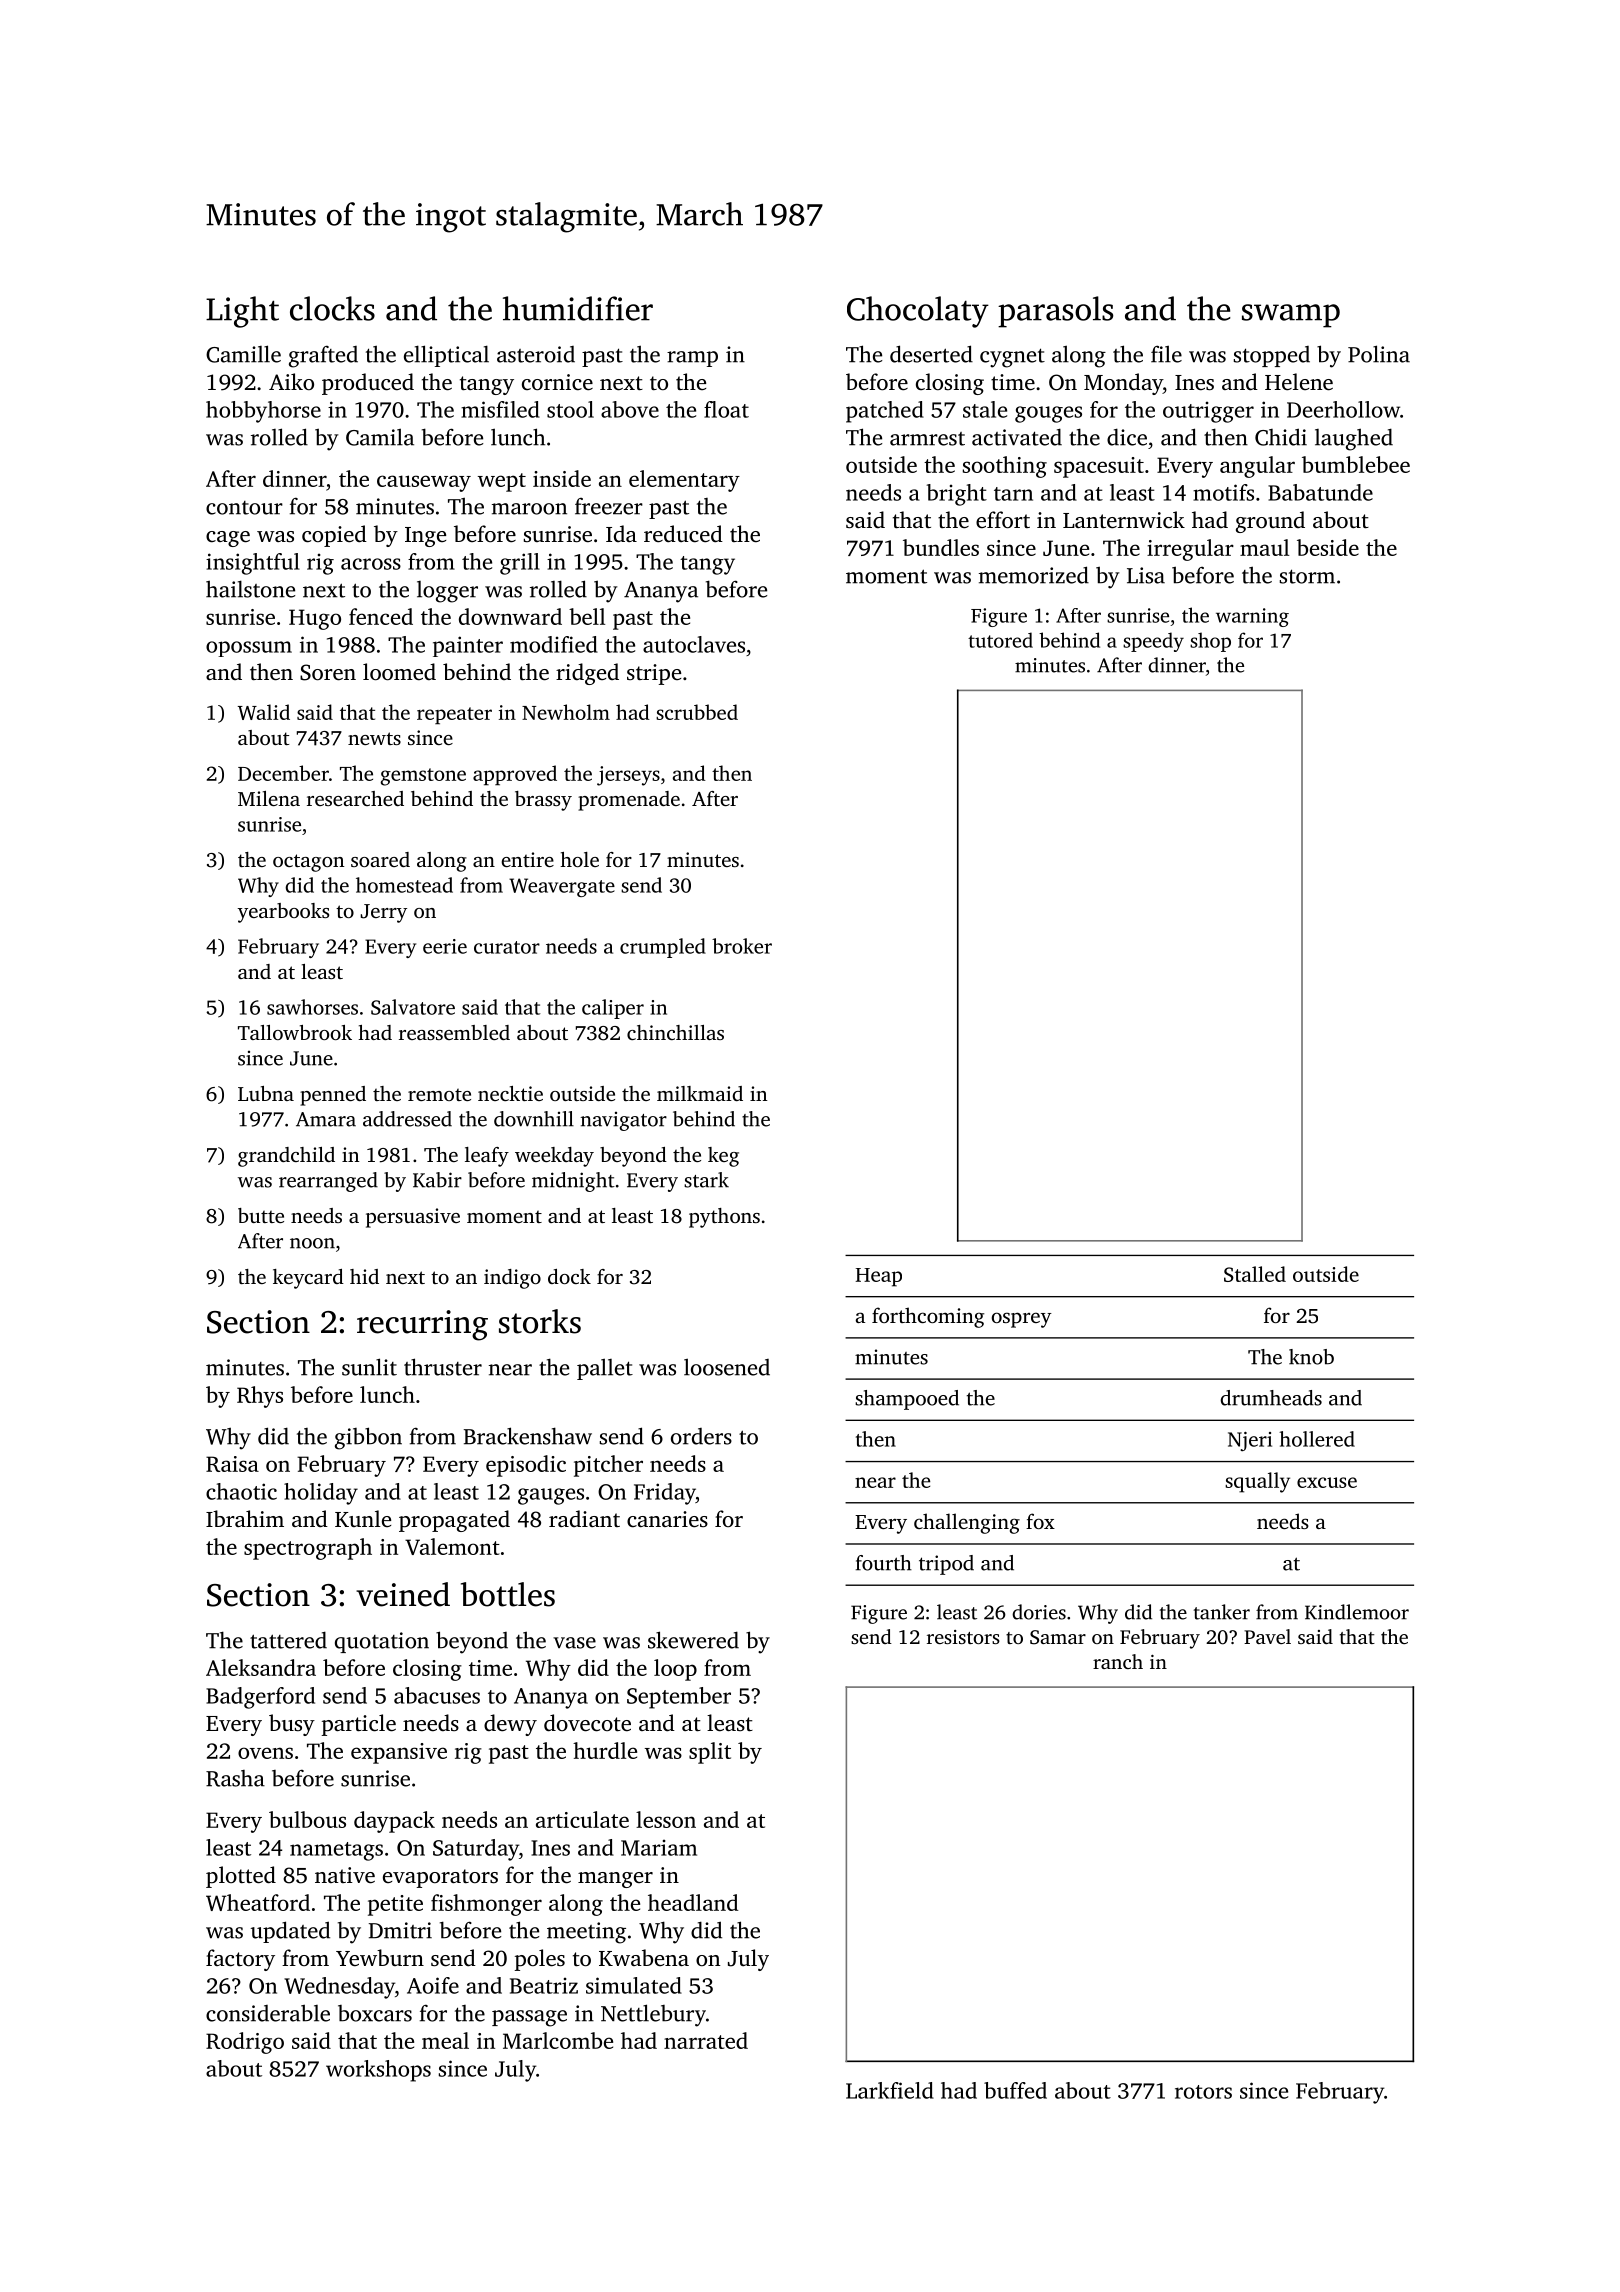  I want to click on broker, so click(742, 946).
